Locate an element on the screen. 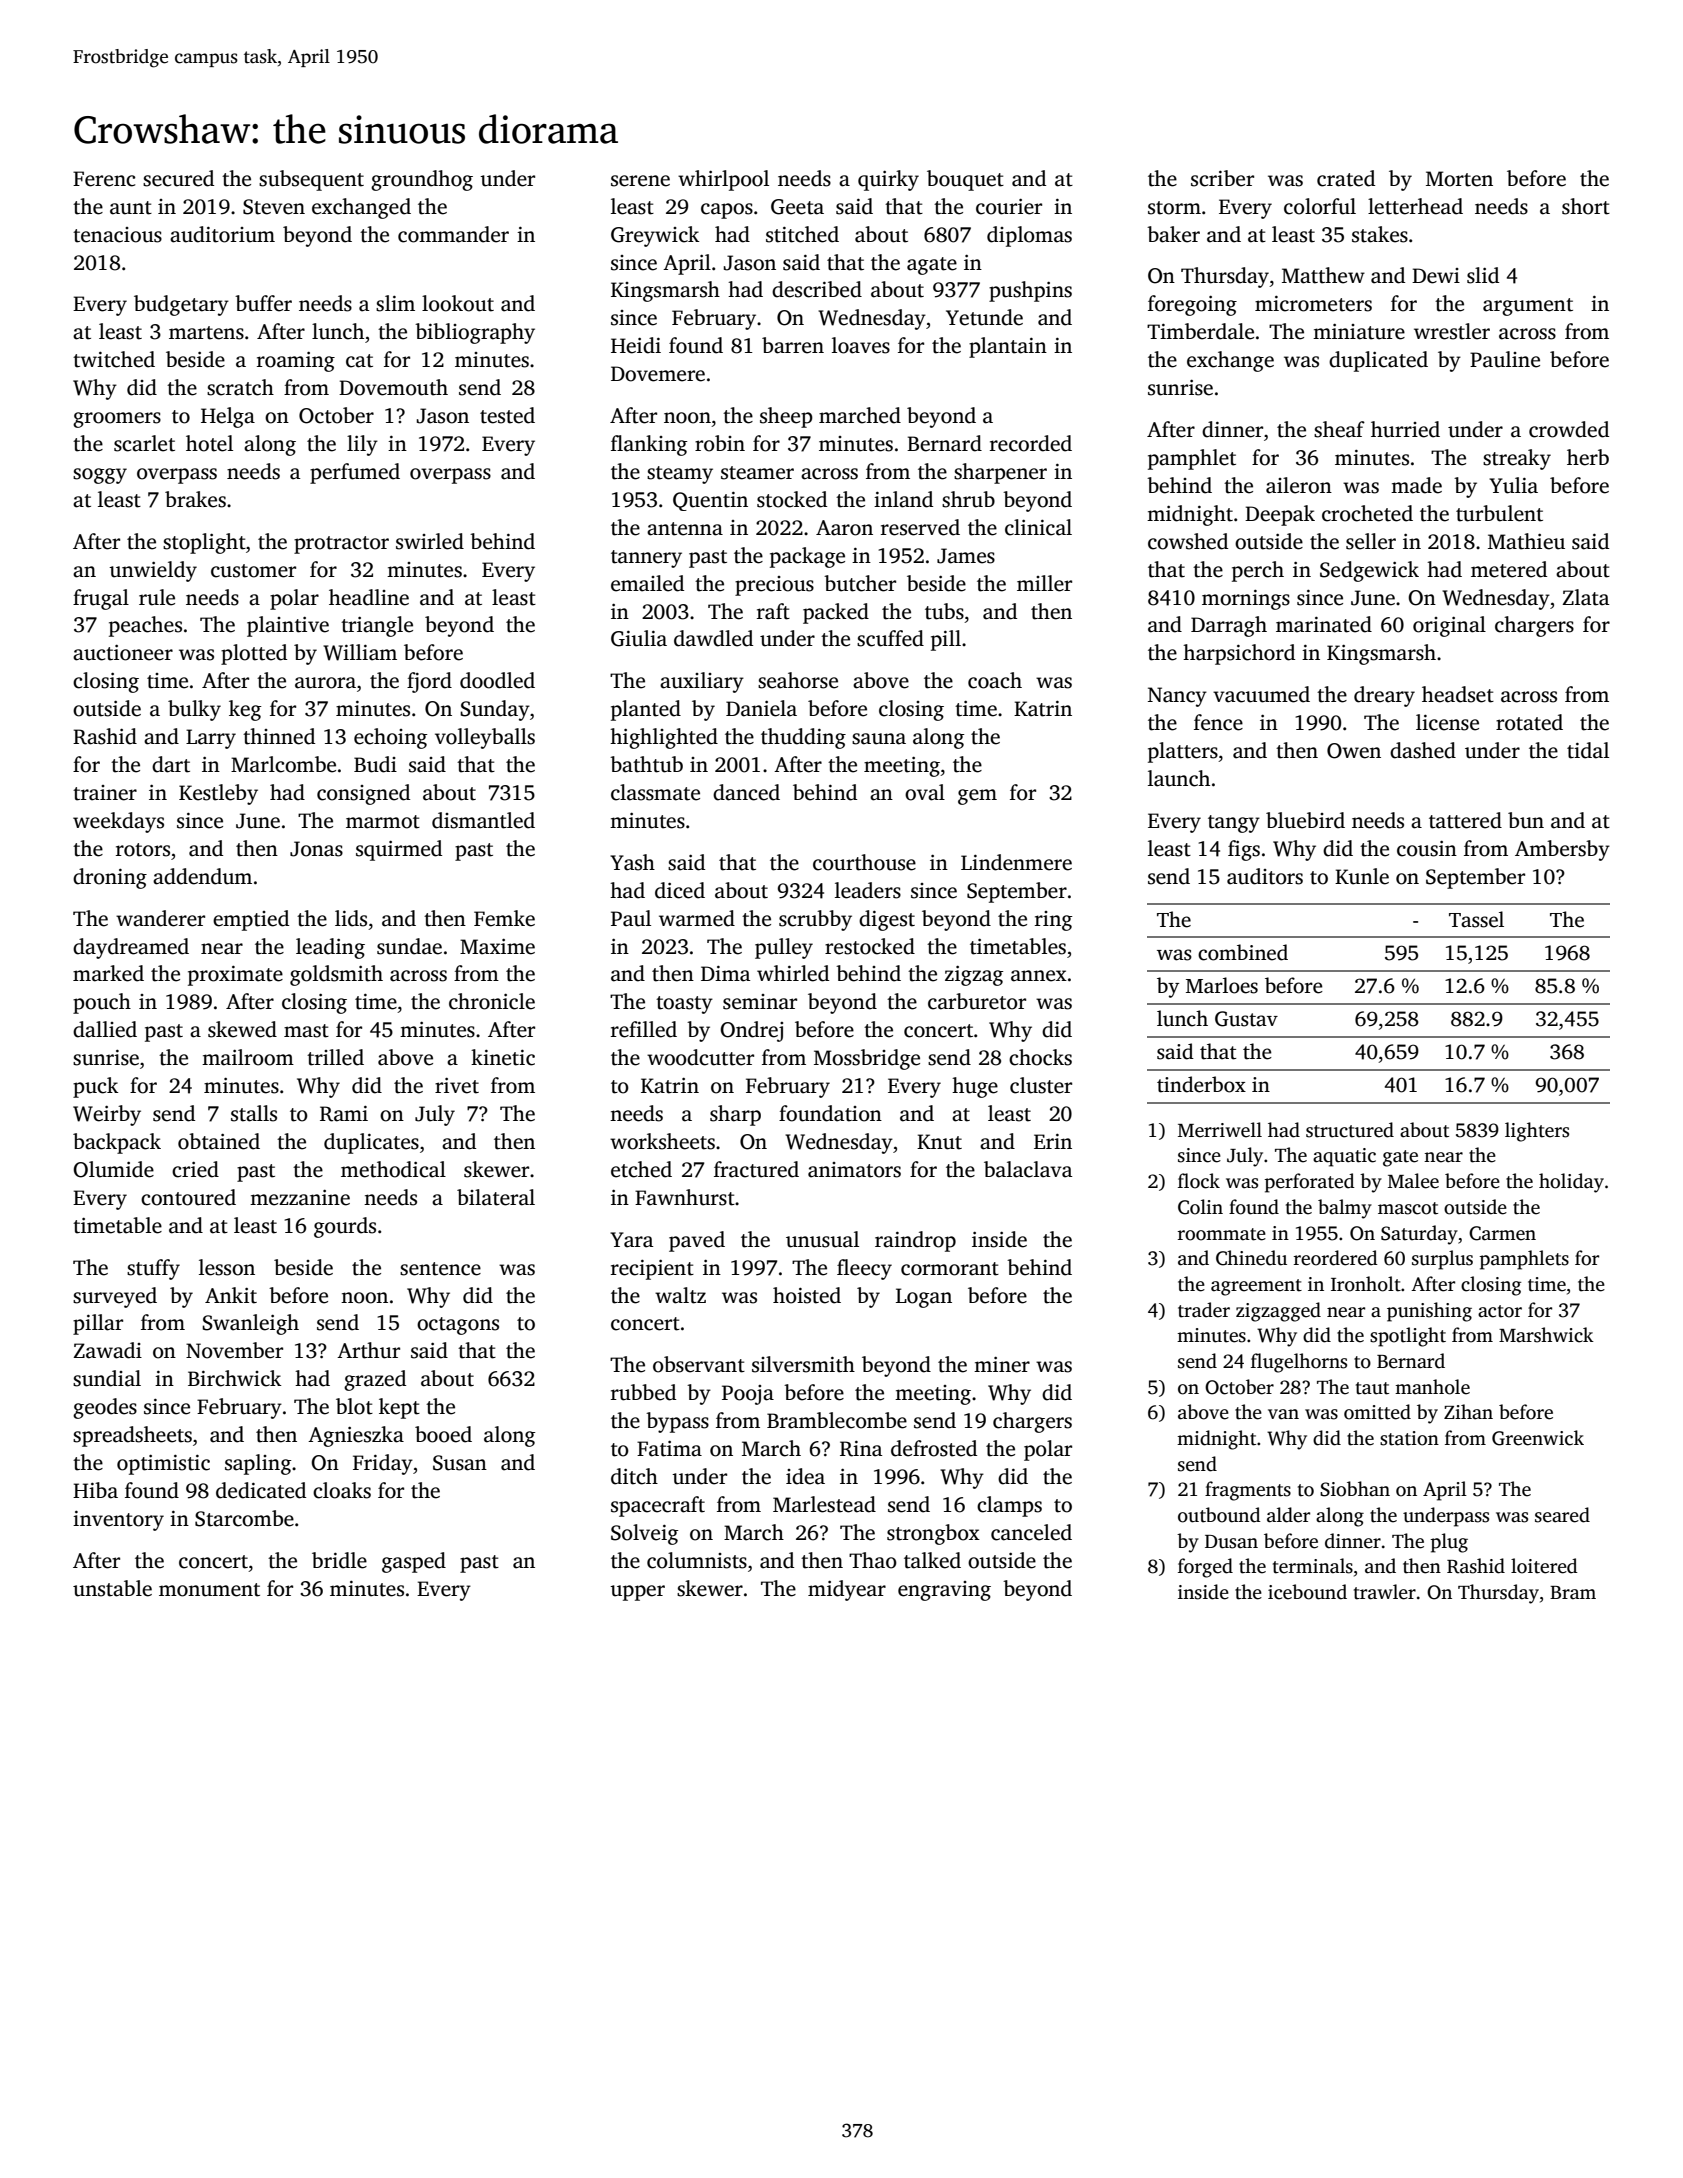 This screenshot has height=2178, width=1683. carburetor is located at coordinates (977, 1001).
